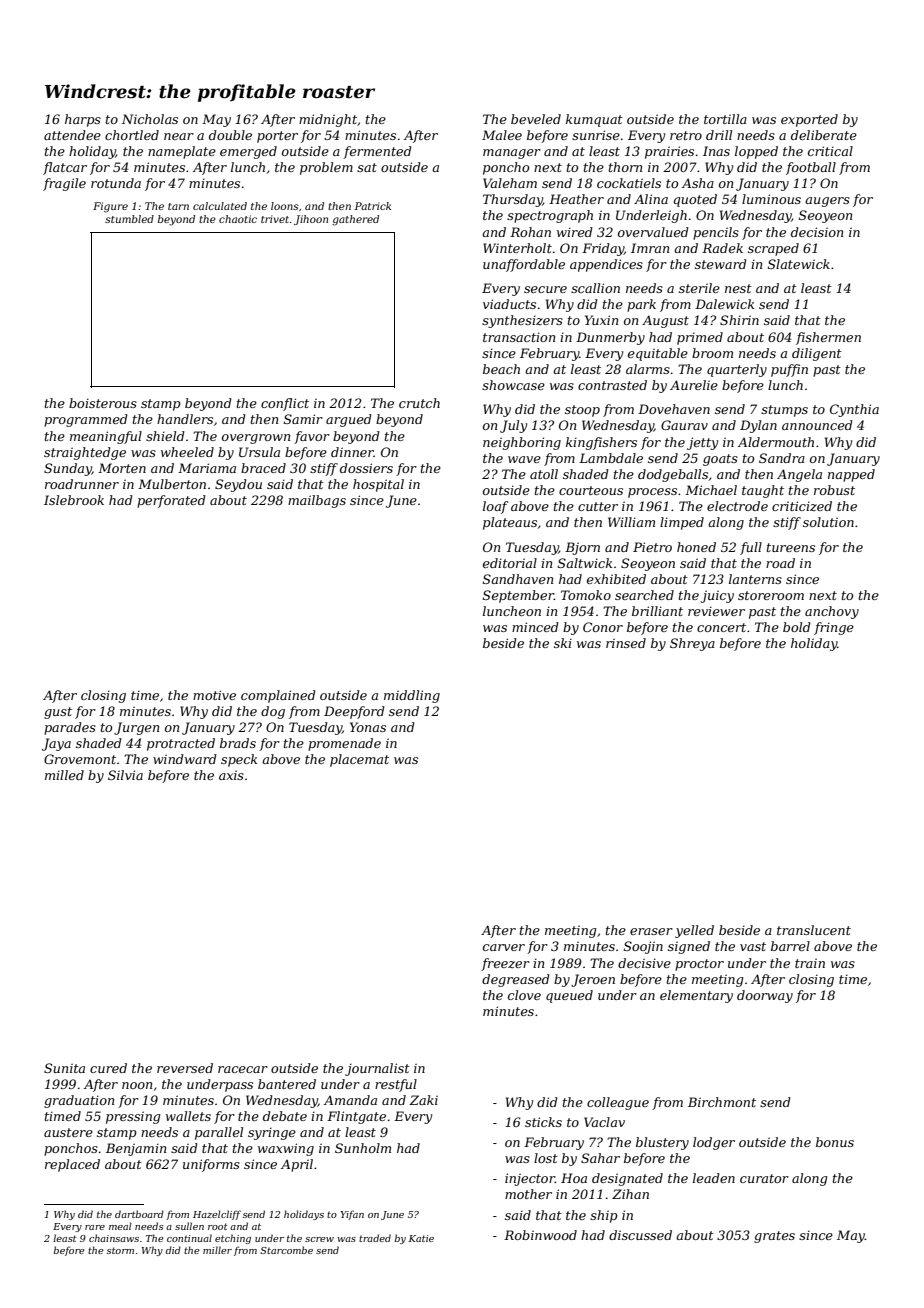 This screenshot has width=924, height=1308. What do you see at coordinates (182, 152) in the screenshot?
I see `nameplate` at bounding box center [182, 152].
